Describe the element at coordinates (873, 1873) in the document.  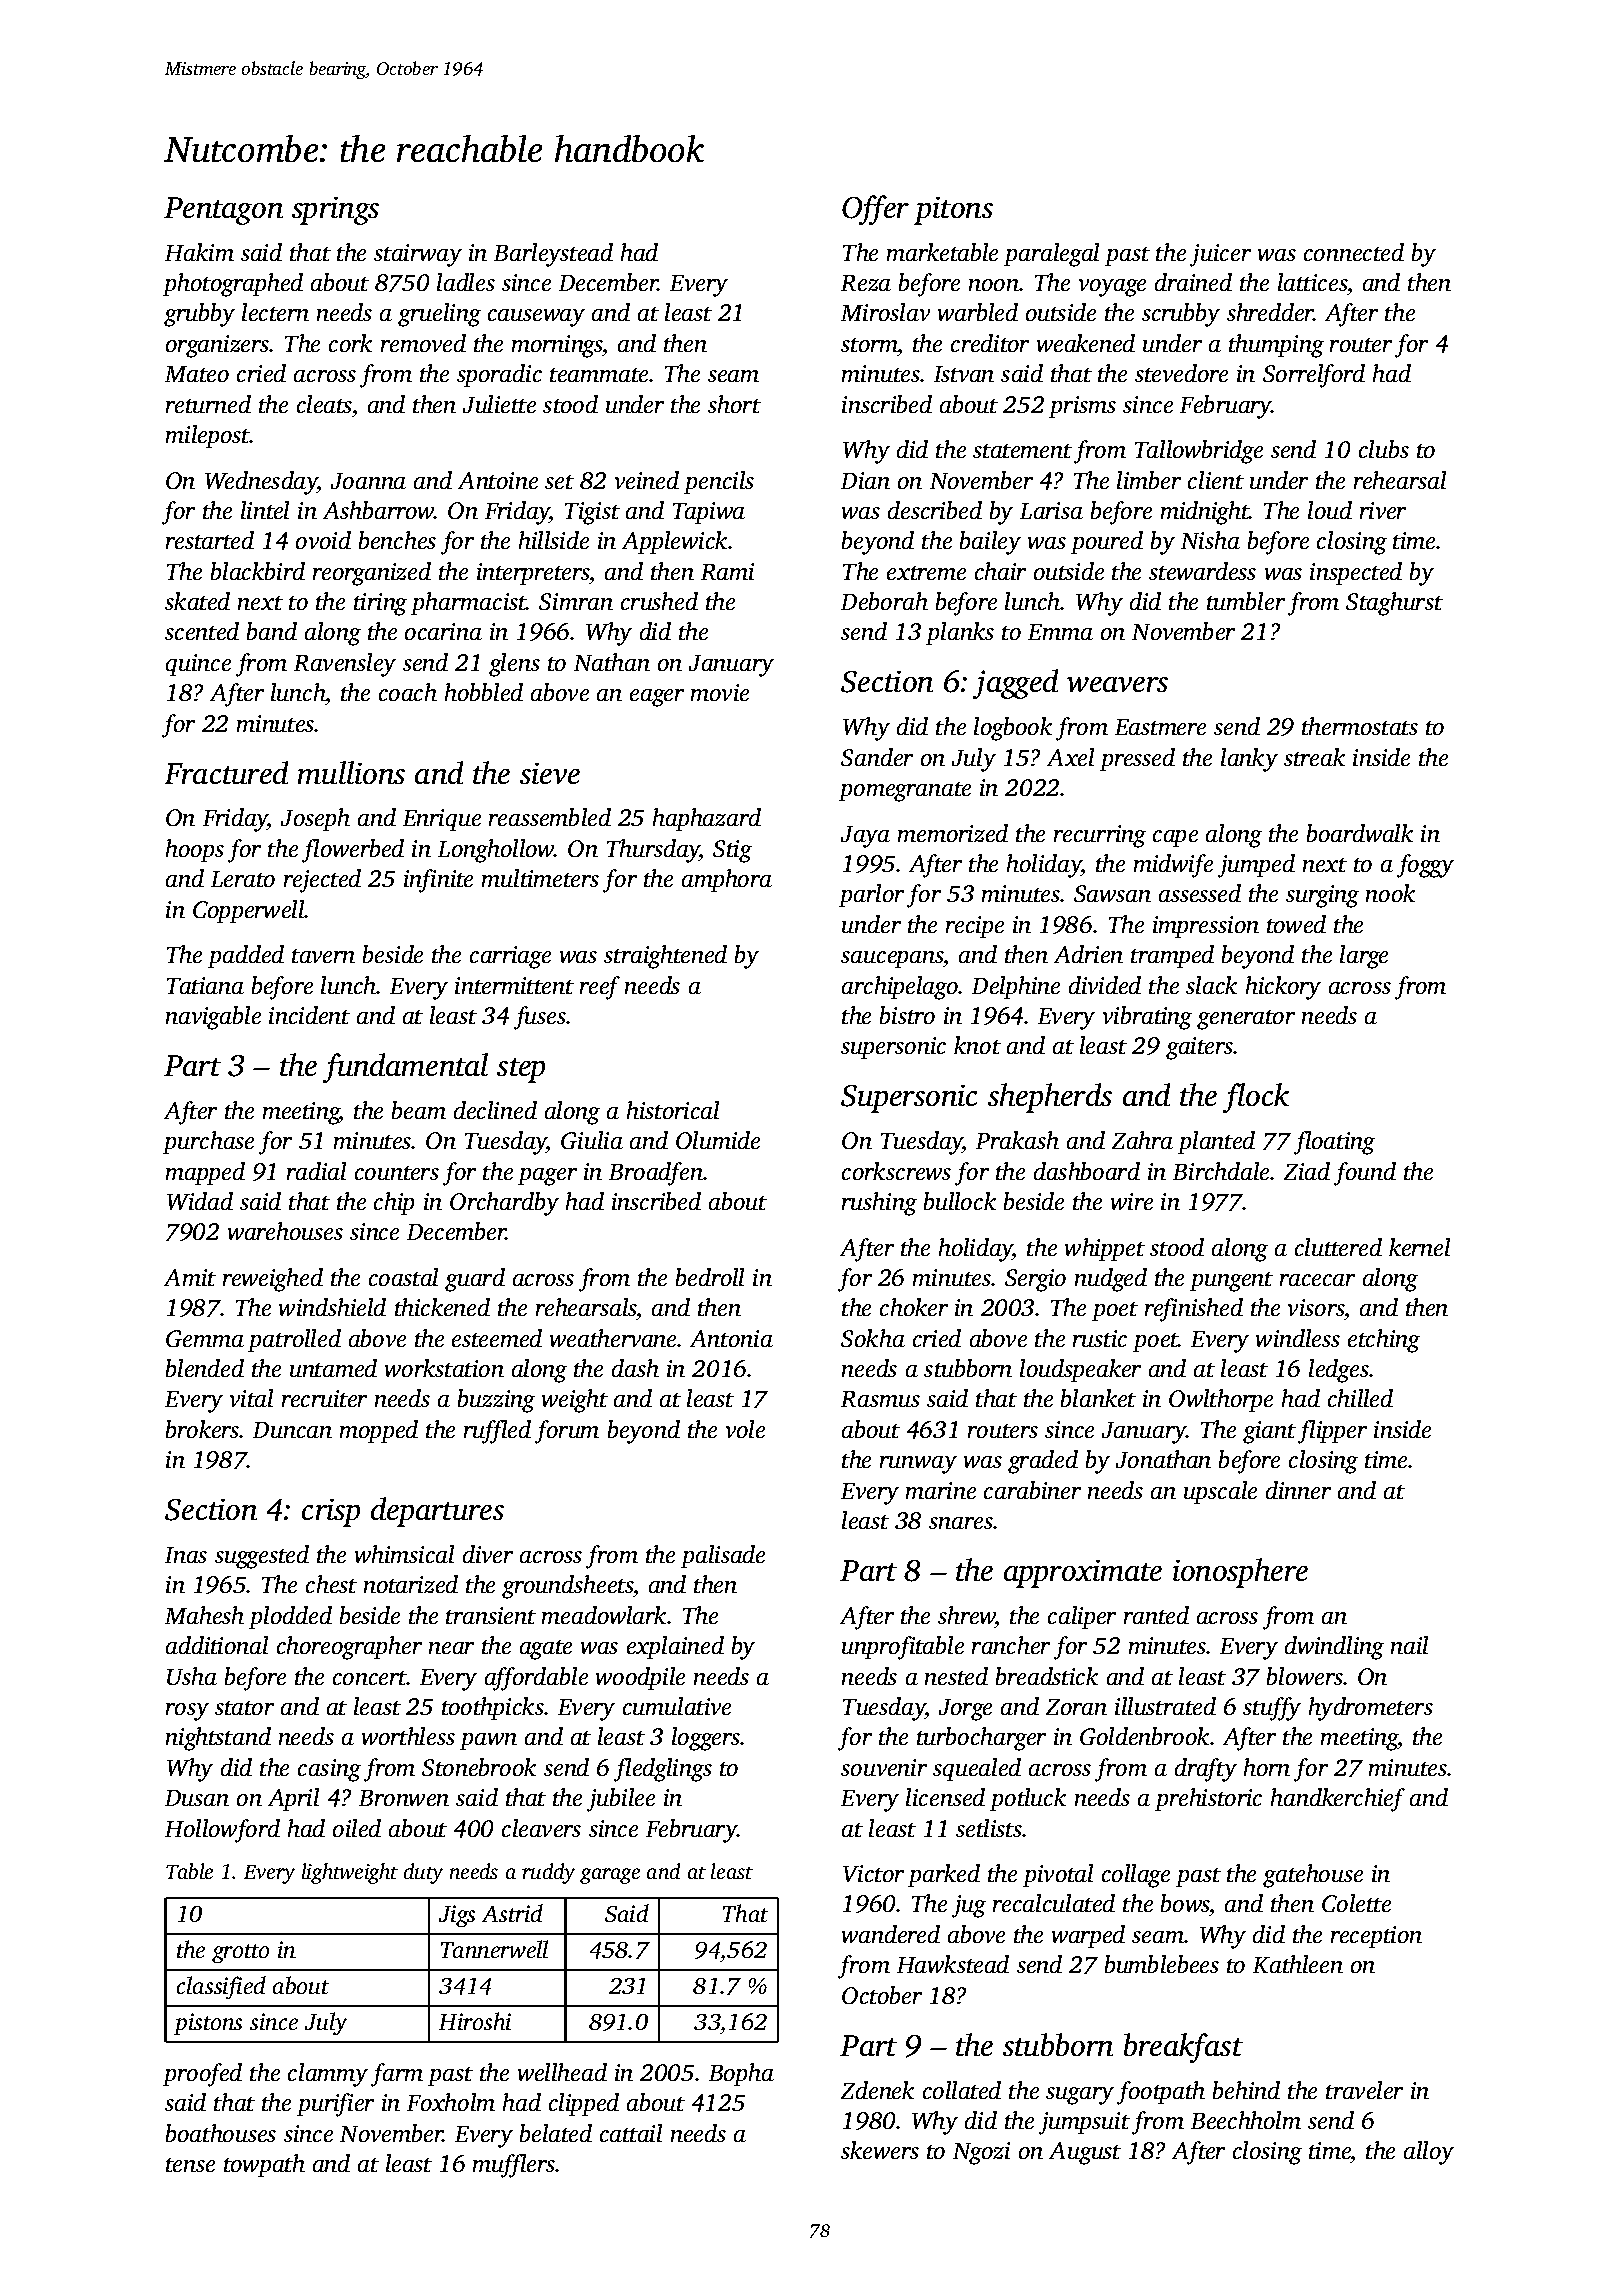
I see `Victor` at that location.
